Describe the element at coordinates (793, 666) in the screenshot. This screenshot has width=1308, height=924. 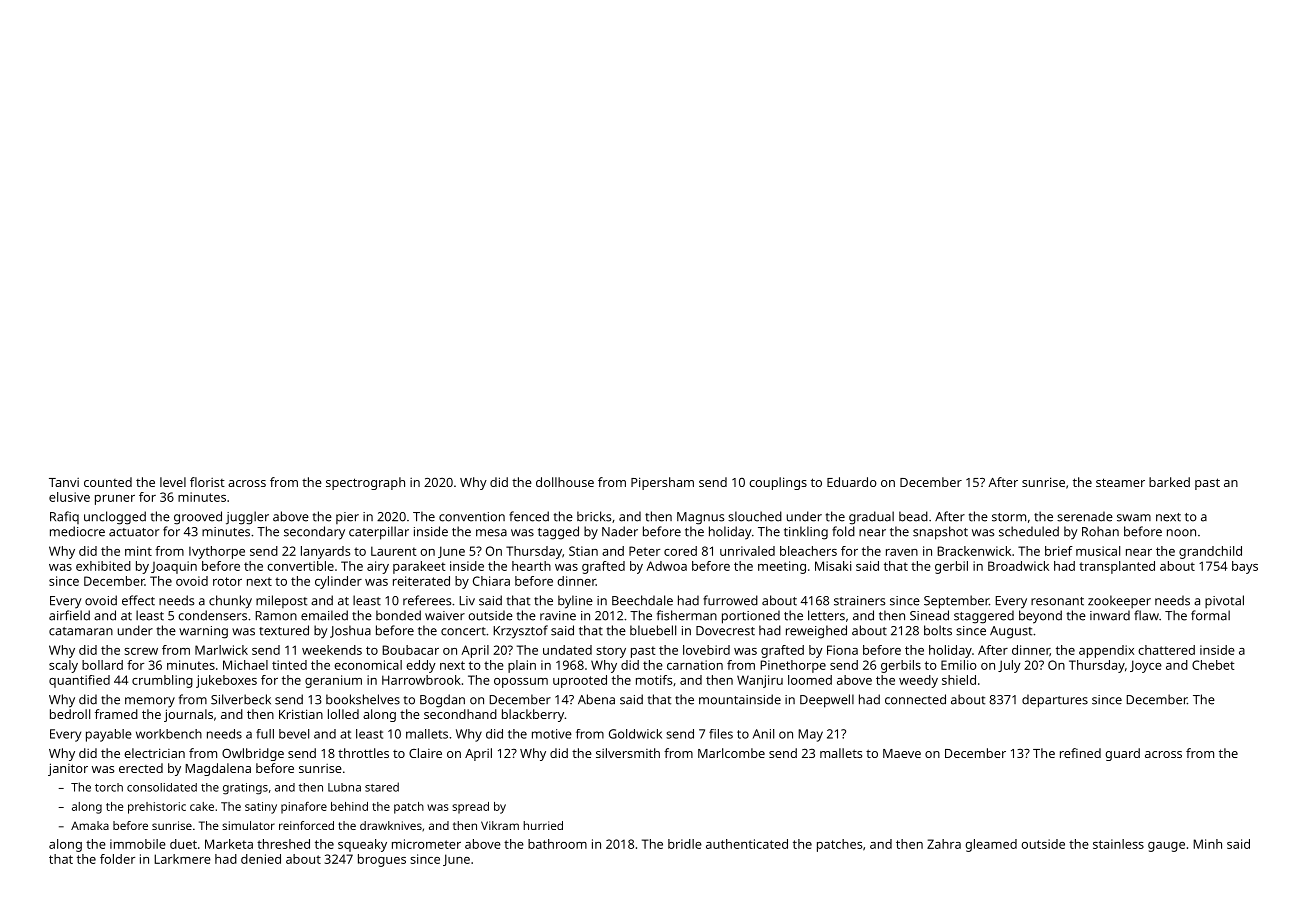
I see `Pinethorpe` at that location.
